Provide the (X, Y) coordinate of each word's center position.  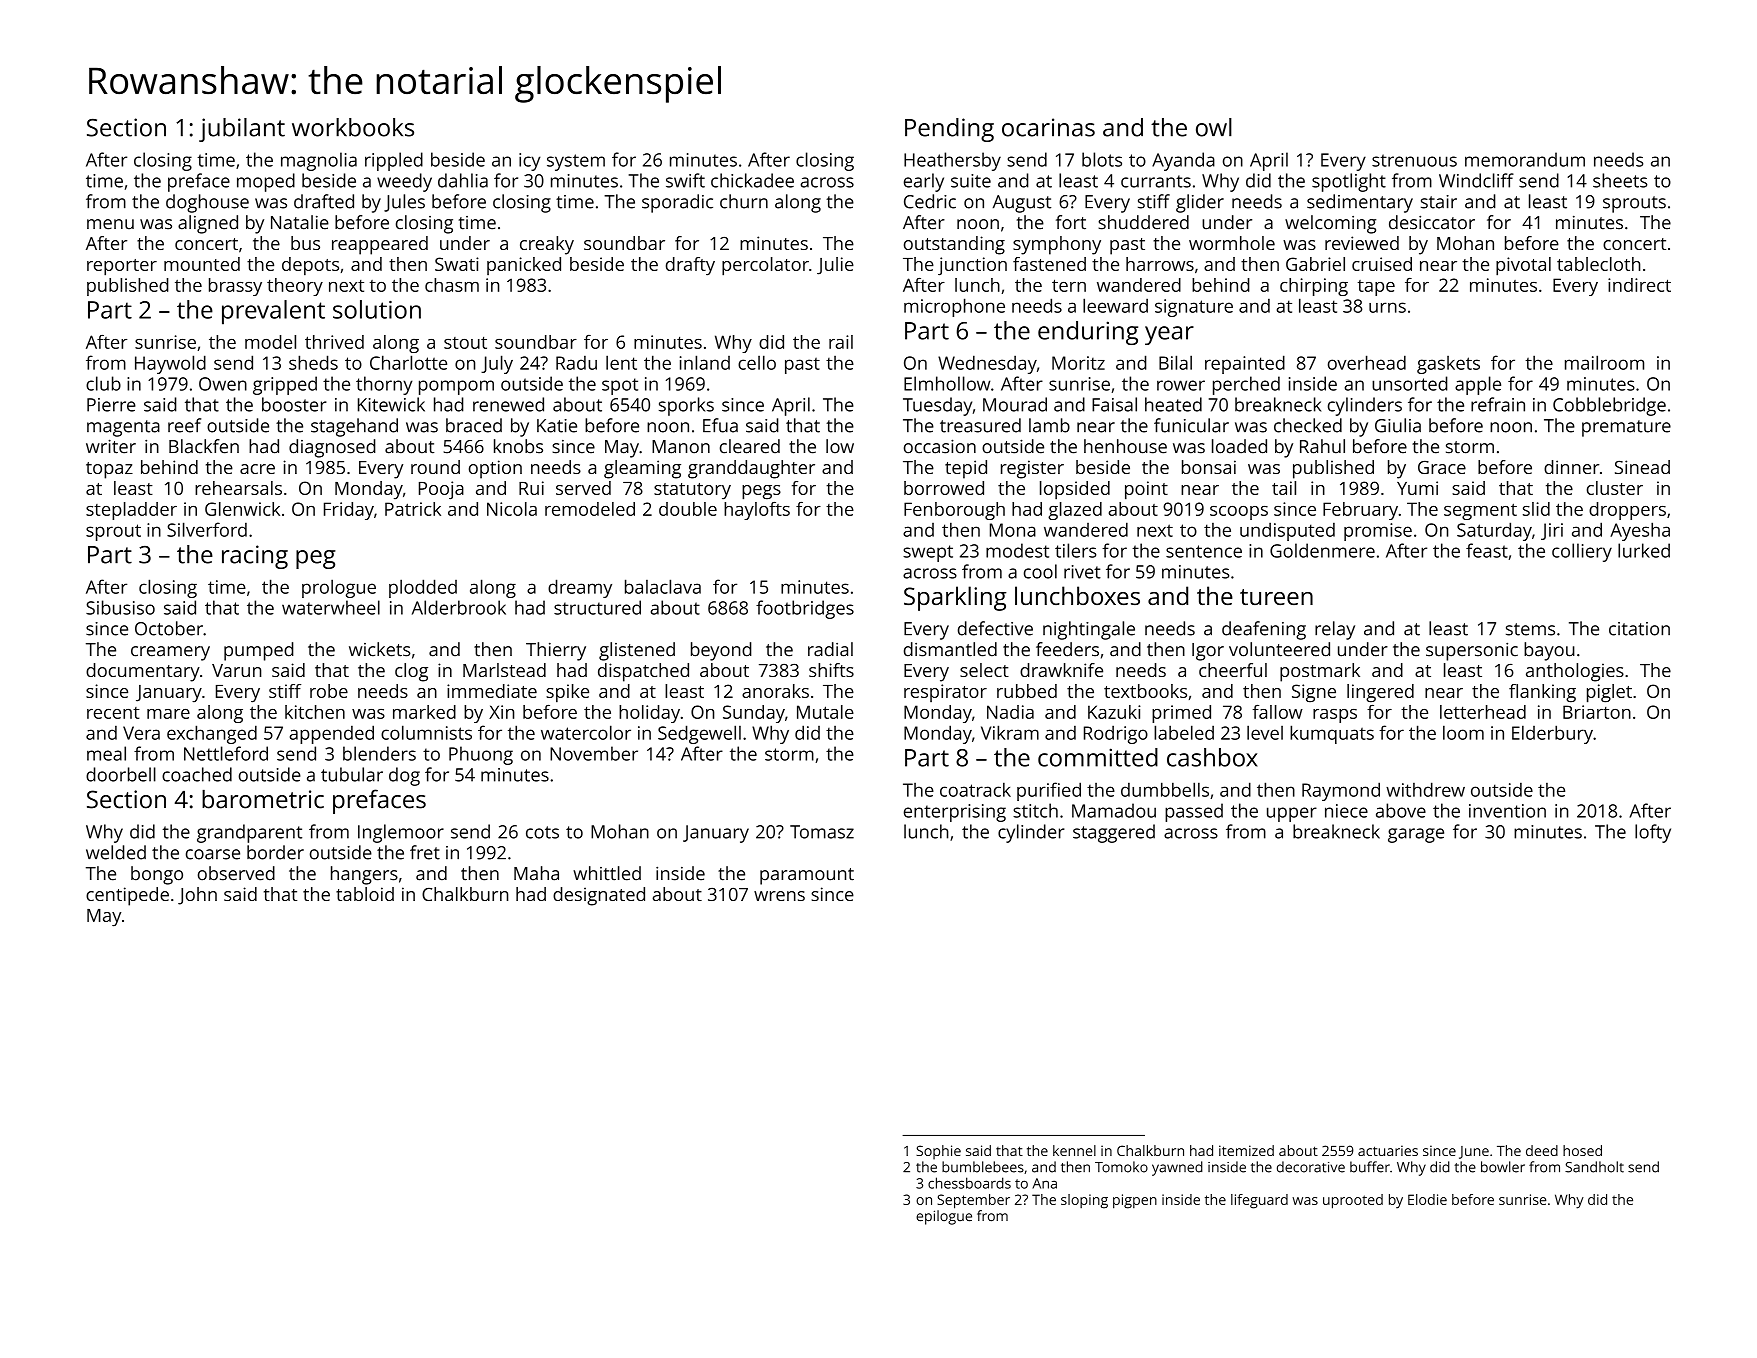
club (103, 383)
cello (757, 362)
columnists (426, 732)
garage (1416, 835)
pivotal (1523, 266)
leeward (1115, 305)
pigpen (1135, 1201)
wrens (779, 896)
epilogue (944, 1217)
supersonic (1472, 651)
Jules (404, 203)
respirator (945, 693)
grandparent (249, 833)
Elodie (1427, 1199)
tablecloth (1598, 264)
